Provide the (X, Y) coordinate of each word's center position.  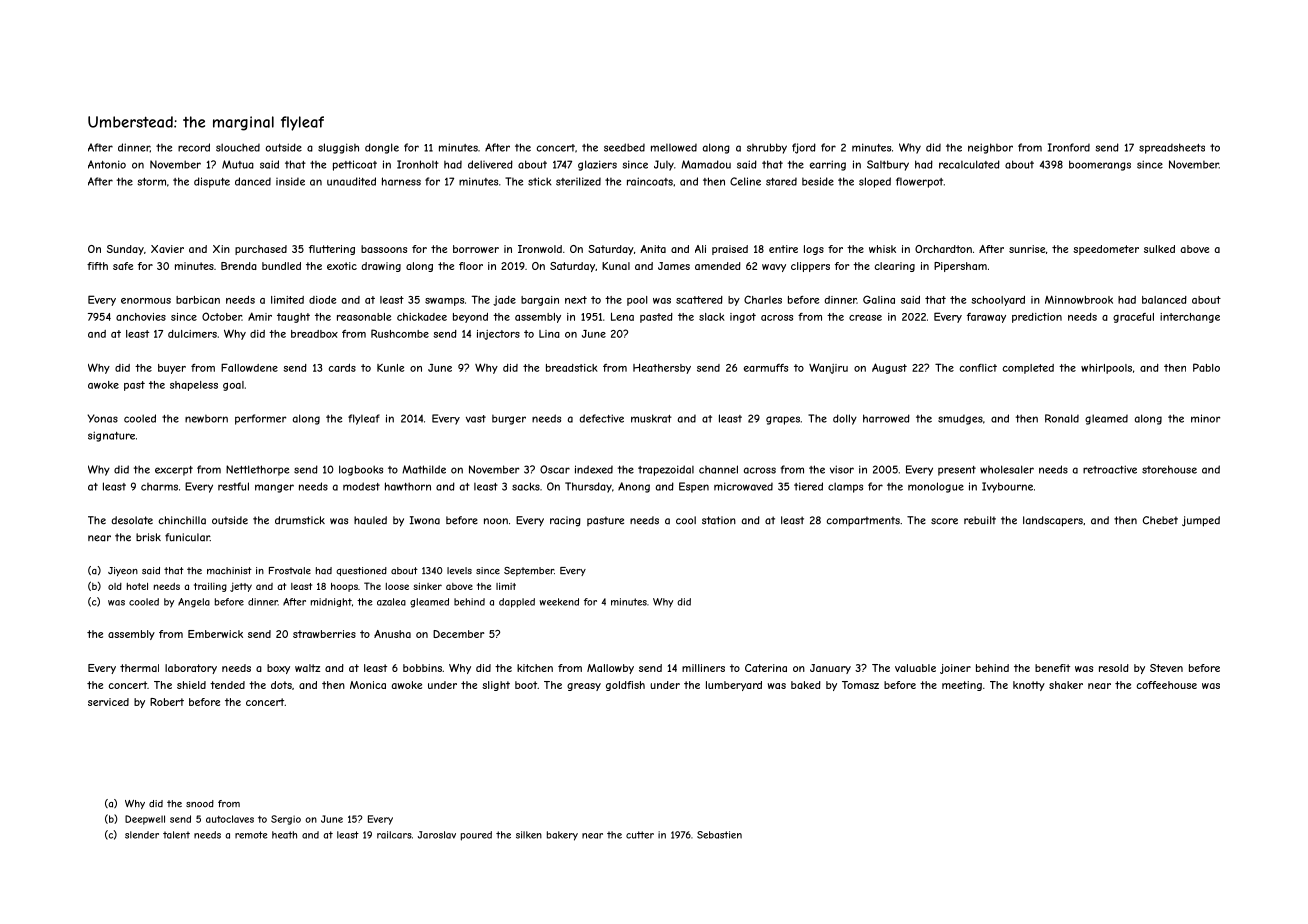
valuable (915, 668)
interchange (1190, 318)
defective (601, 418)
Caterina (766, 668)
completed (1028, 369)
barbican (198, 300)
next (576, 300)
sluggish (338, 148)
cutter (640, 835)
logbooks (361, 470)
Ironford (1069, 147)
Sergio (286, 820)
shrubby (767, 148)
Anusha (392, 634)
